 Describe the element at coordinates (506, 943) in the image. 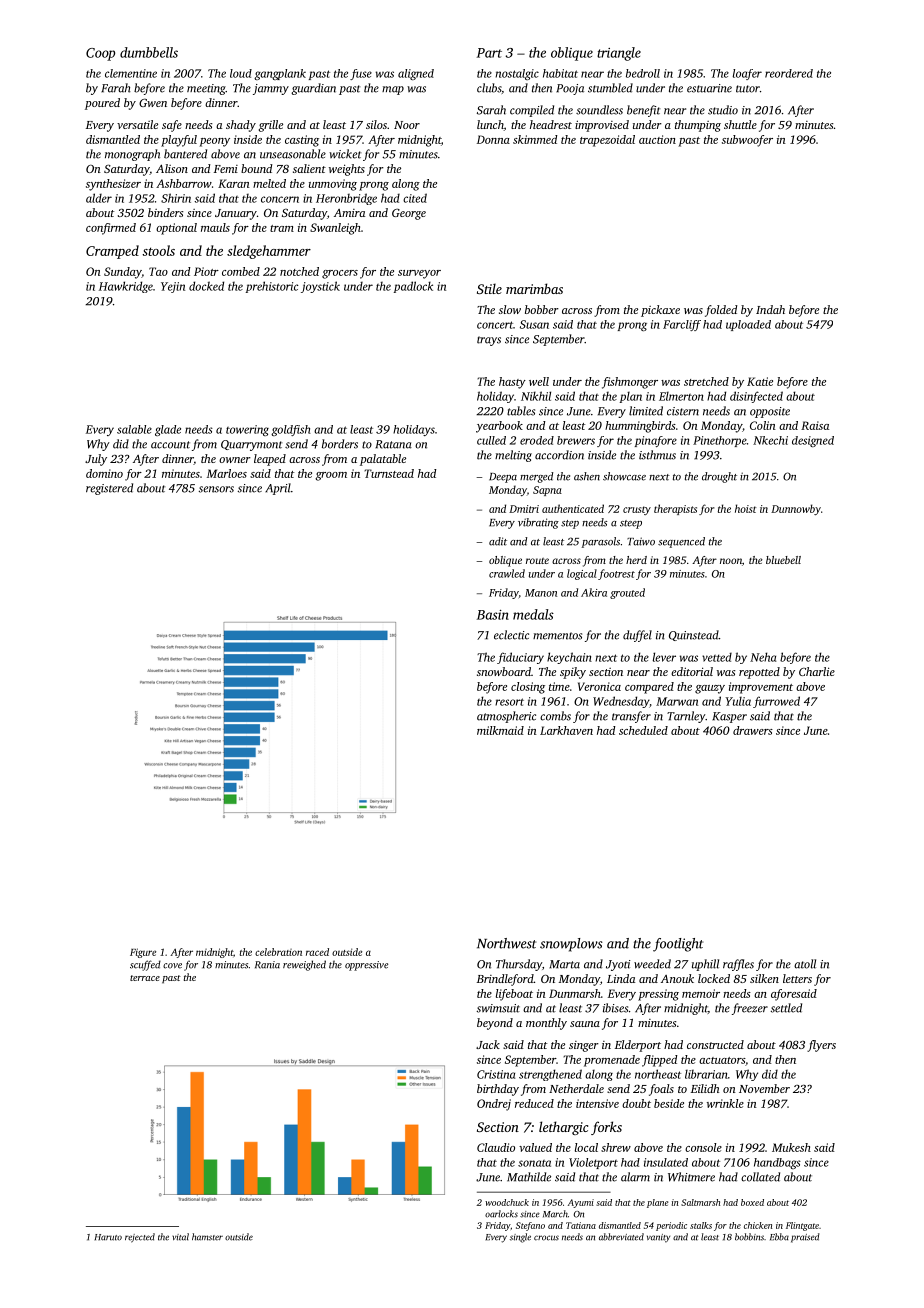

I see `Northwest` at that location.
